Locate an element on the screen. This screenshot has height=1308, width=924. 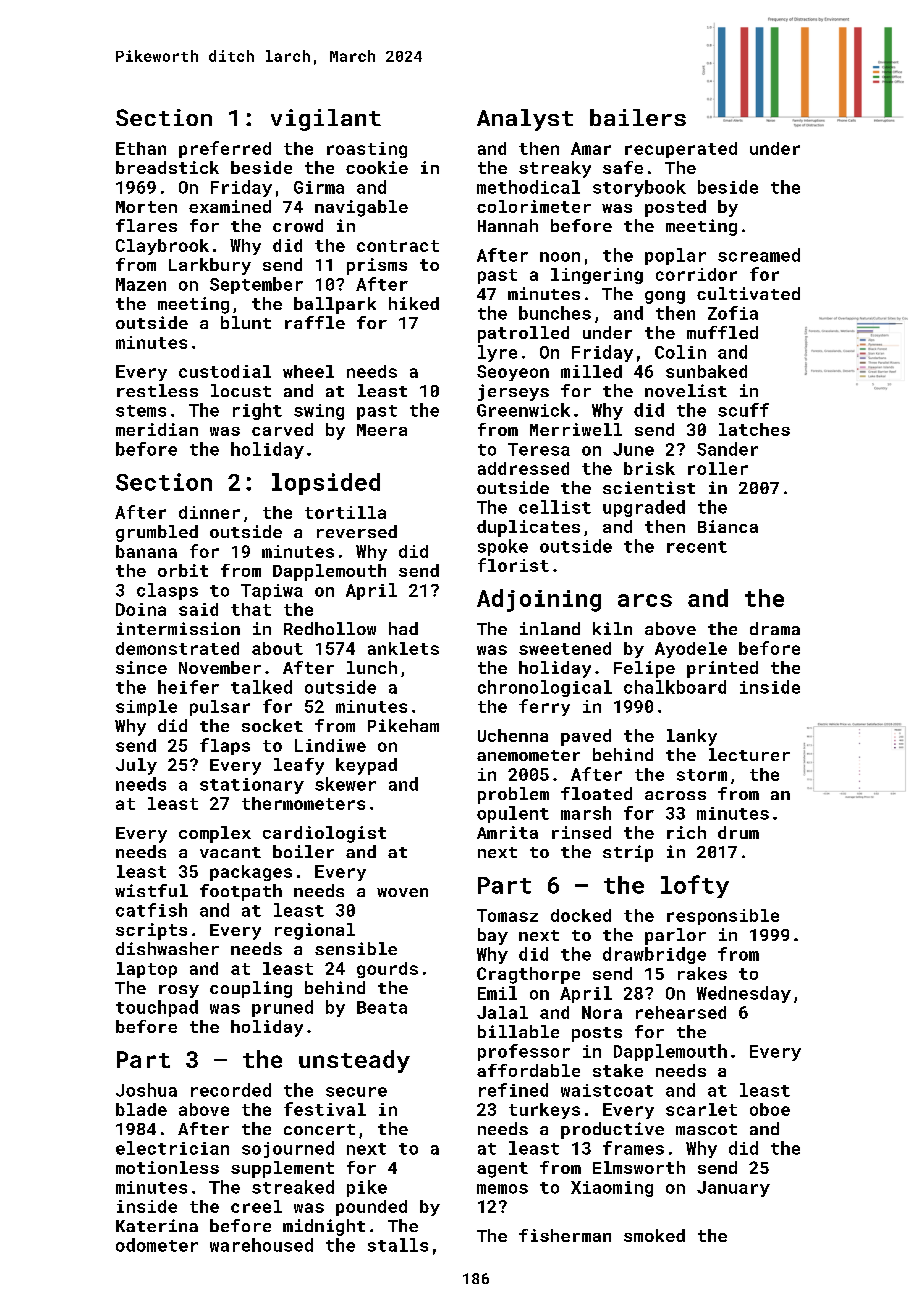
Analyst is located at coordinates (525, 120).
